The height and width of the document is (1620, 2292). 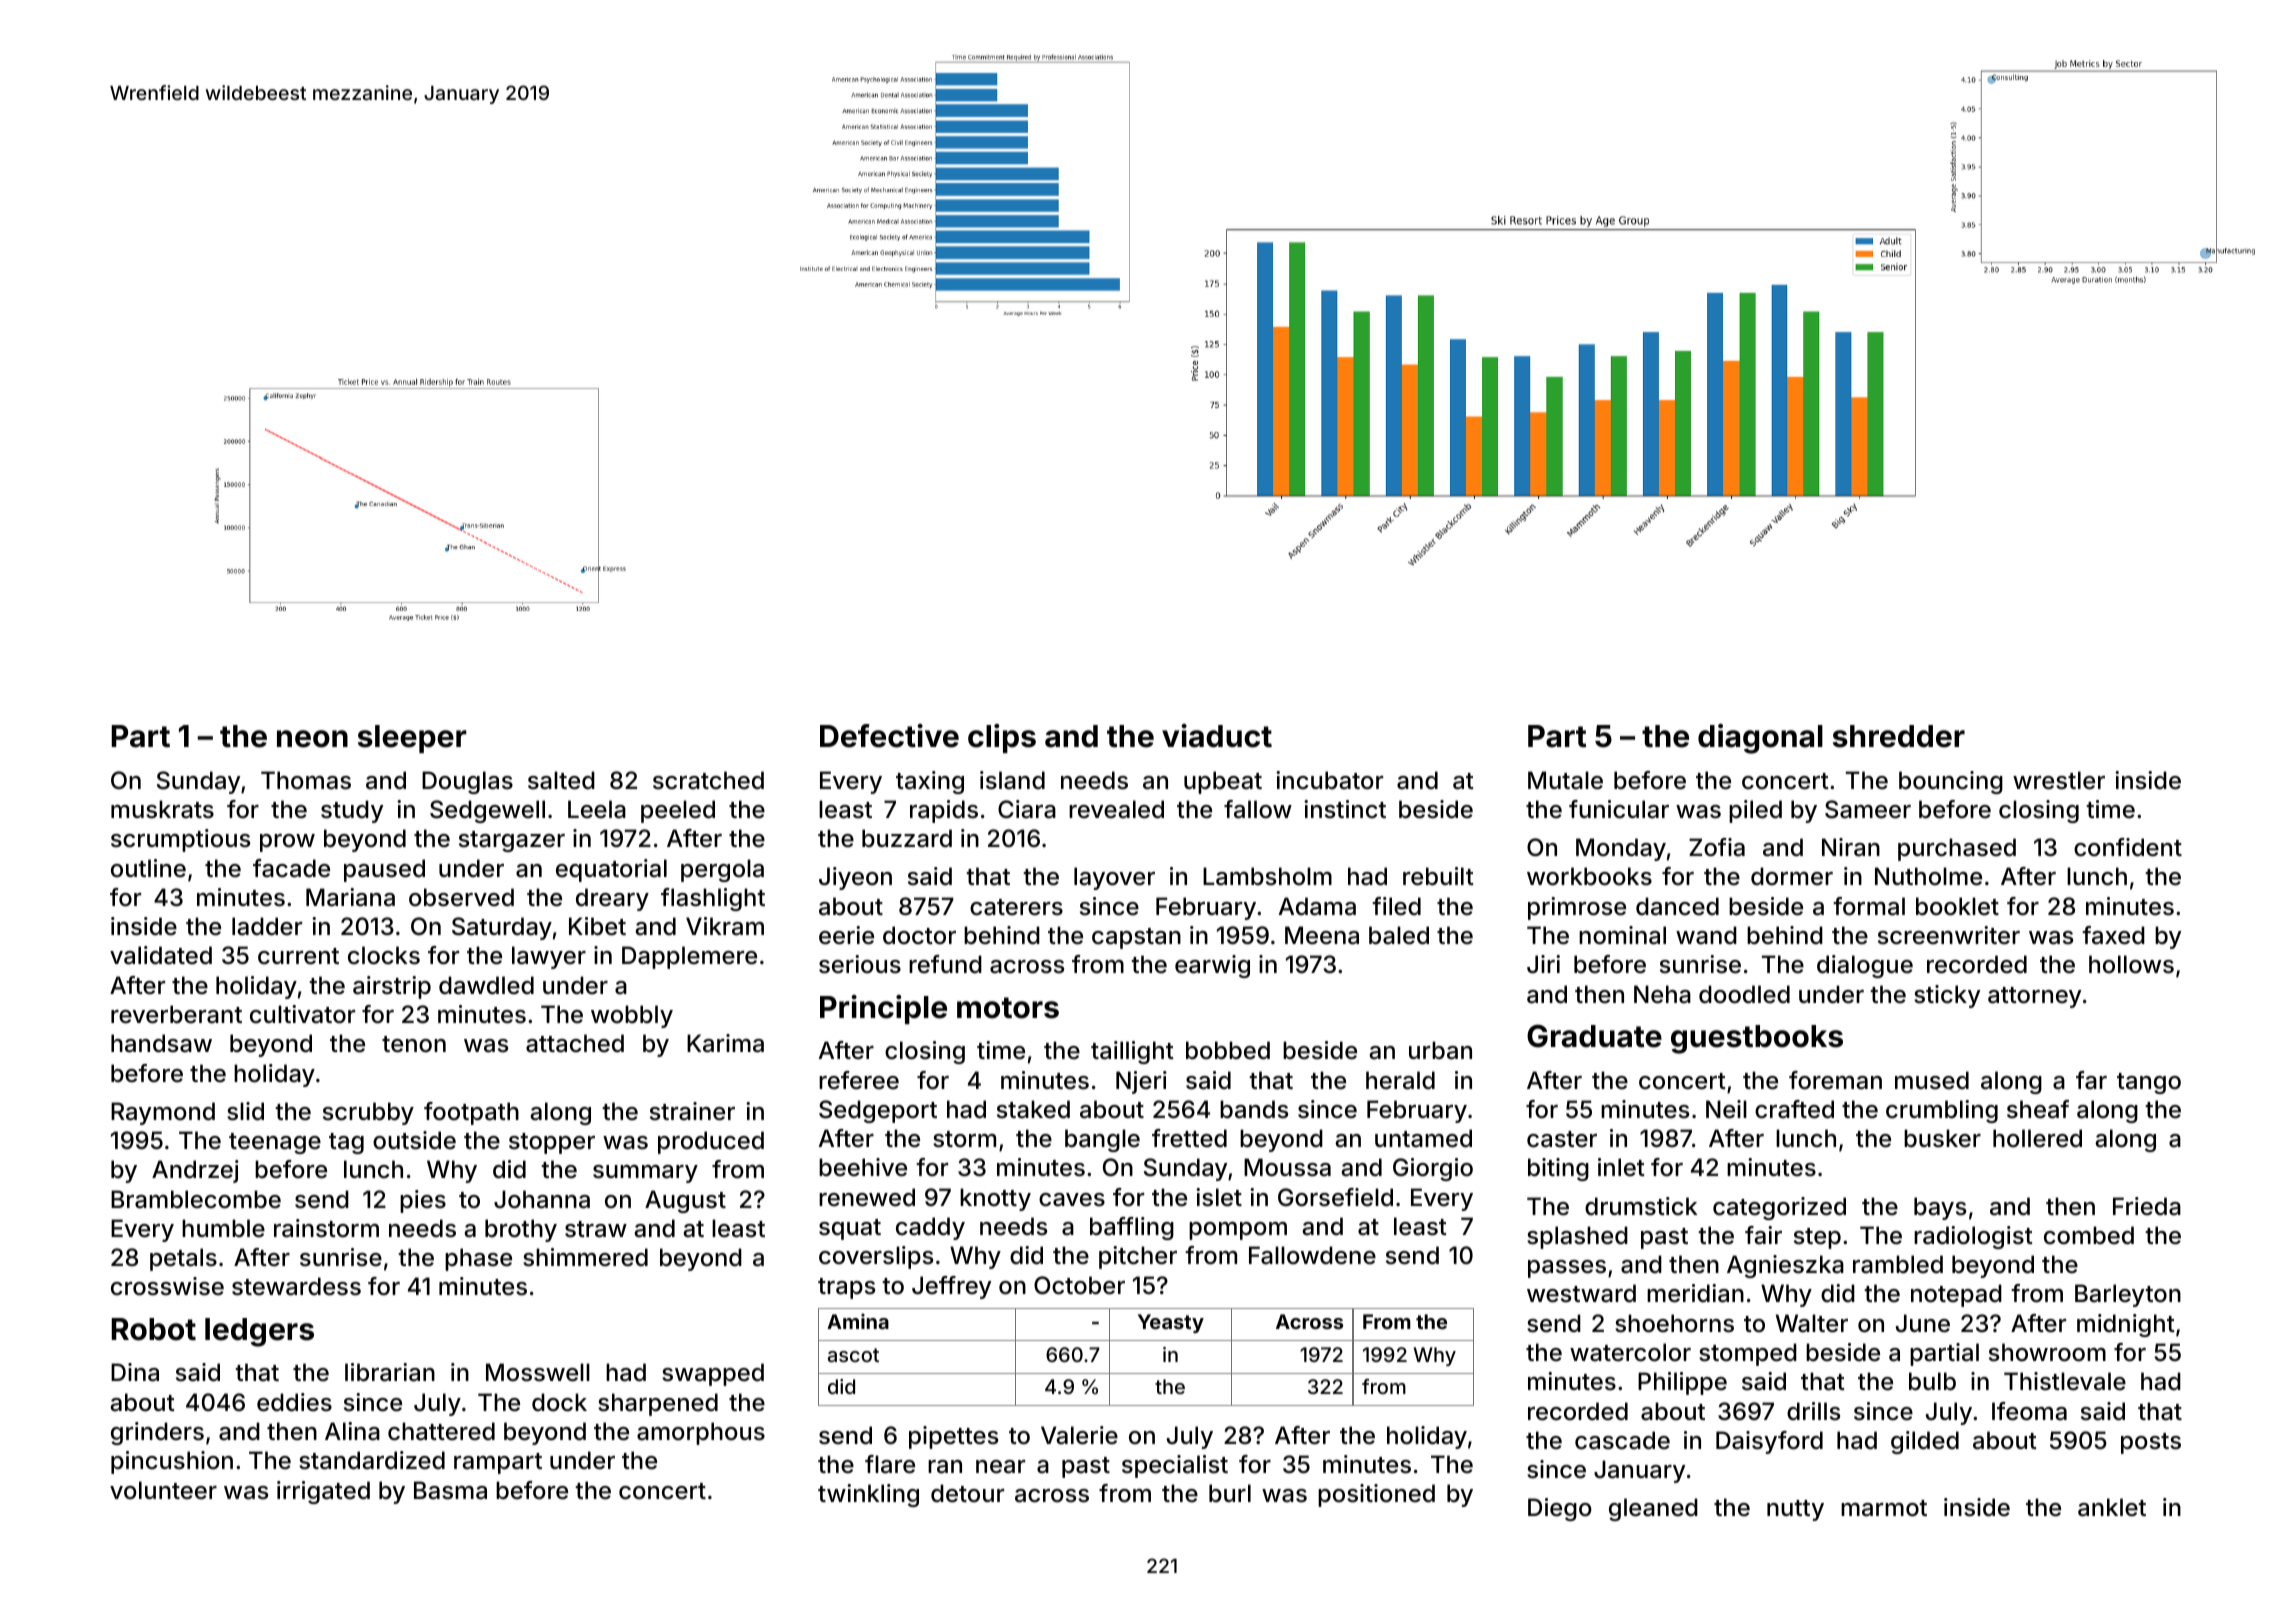 What do you see at coordinates (450, 1490) in the document?
I see `Basma` at bounding box center [450, 1490].
